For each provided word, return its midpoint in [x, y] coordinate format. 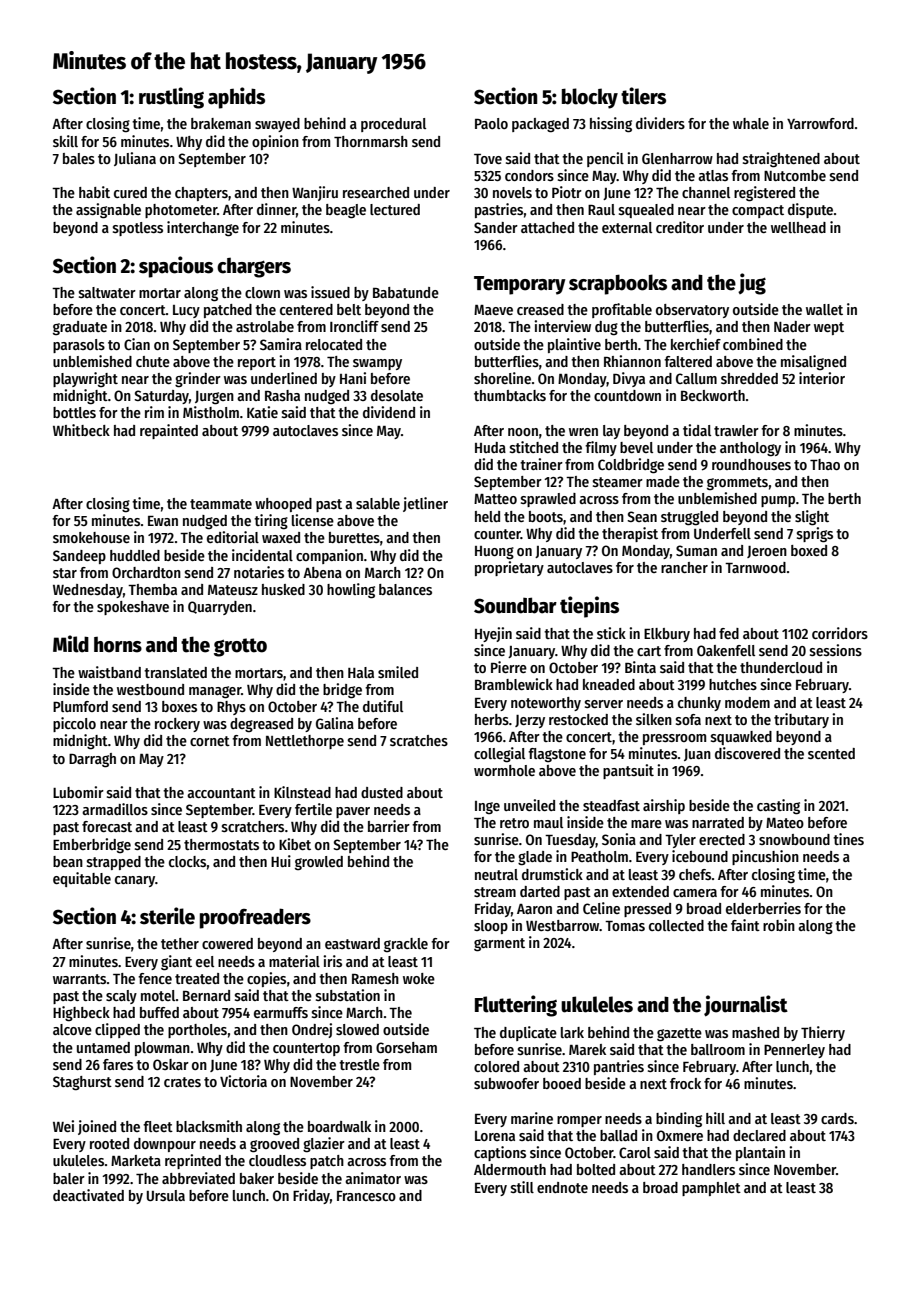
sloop [491, 927]
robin [779, 925]
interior [822, 378]
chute [153, 361]
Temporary [520, 285]
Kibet [295, 844]
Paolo [491, 123]
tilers [643, 96]
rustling [171, 98]
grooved [274, 1145]
